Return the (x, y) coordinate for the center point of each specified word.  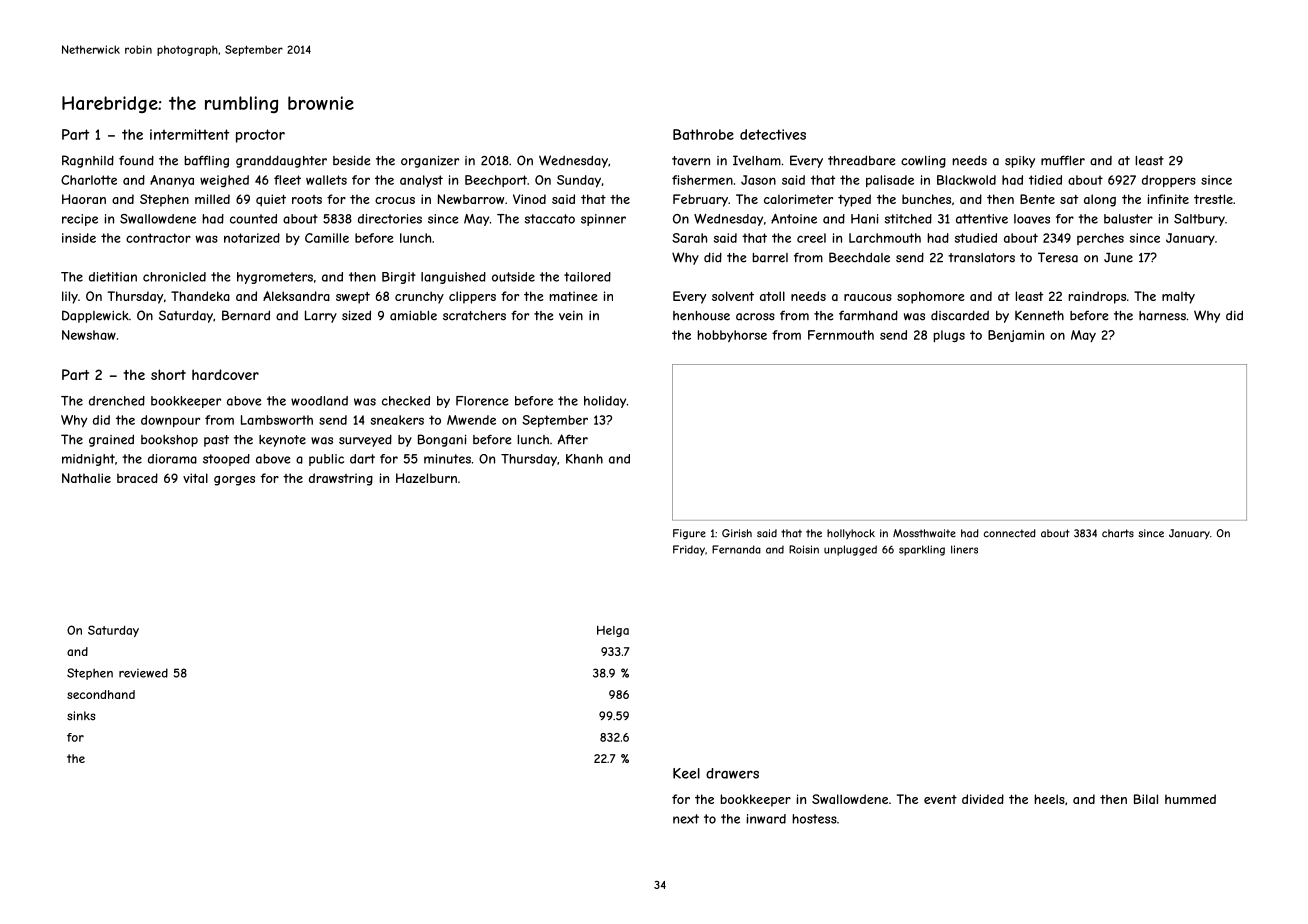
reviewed (143, 673)
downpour (170, 421)
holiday (605, 402)
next (686, 819)
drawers (732, 773)
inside (79, 238)
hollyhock (851, 534)
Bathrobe (703, 134)
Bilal (1146, 799)
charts (1118, 533)
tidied (1045, 180)
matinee (573, 296)
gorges (234, 481)
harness (1162, 316)
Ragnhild (88, 161)
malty (1178, 297)
